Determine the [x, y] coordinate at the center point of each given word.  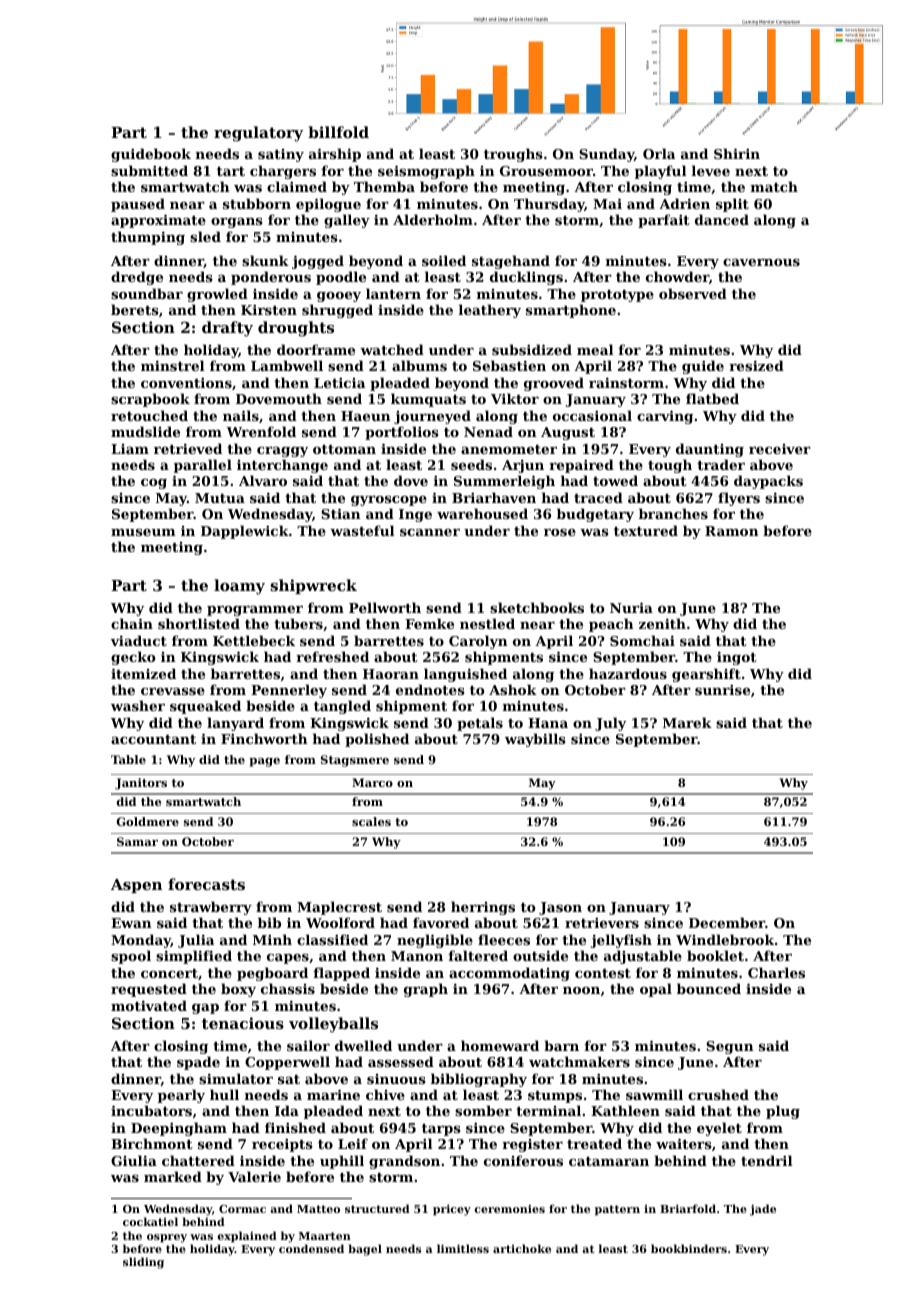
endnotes [430, 689]
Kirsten [269, 310]
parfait [664, 221]
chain [132, 623]
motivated [149, 1005]
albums [419, 365]
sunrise [722, 690]
